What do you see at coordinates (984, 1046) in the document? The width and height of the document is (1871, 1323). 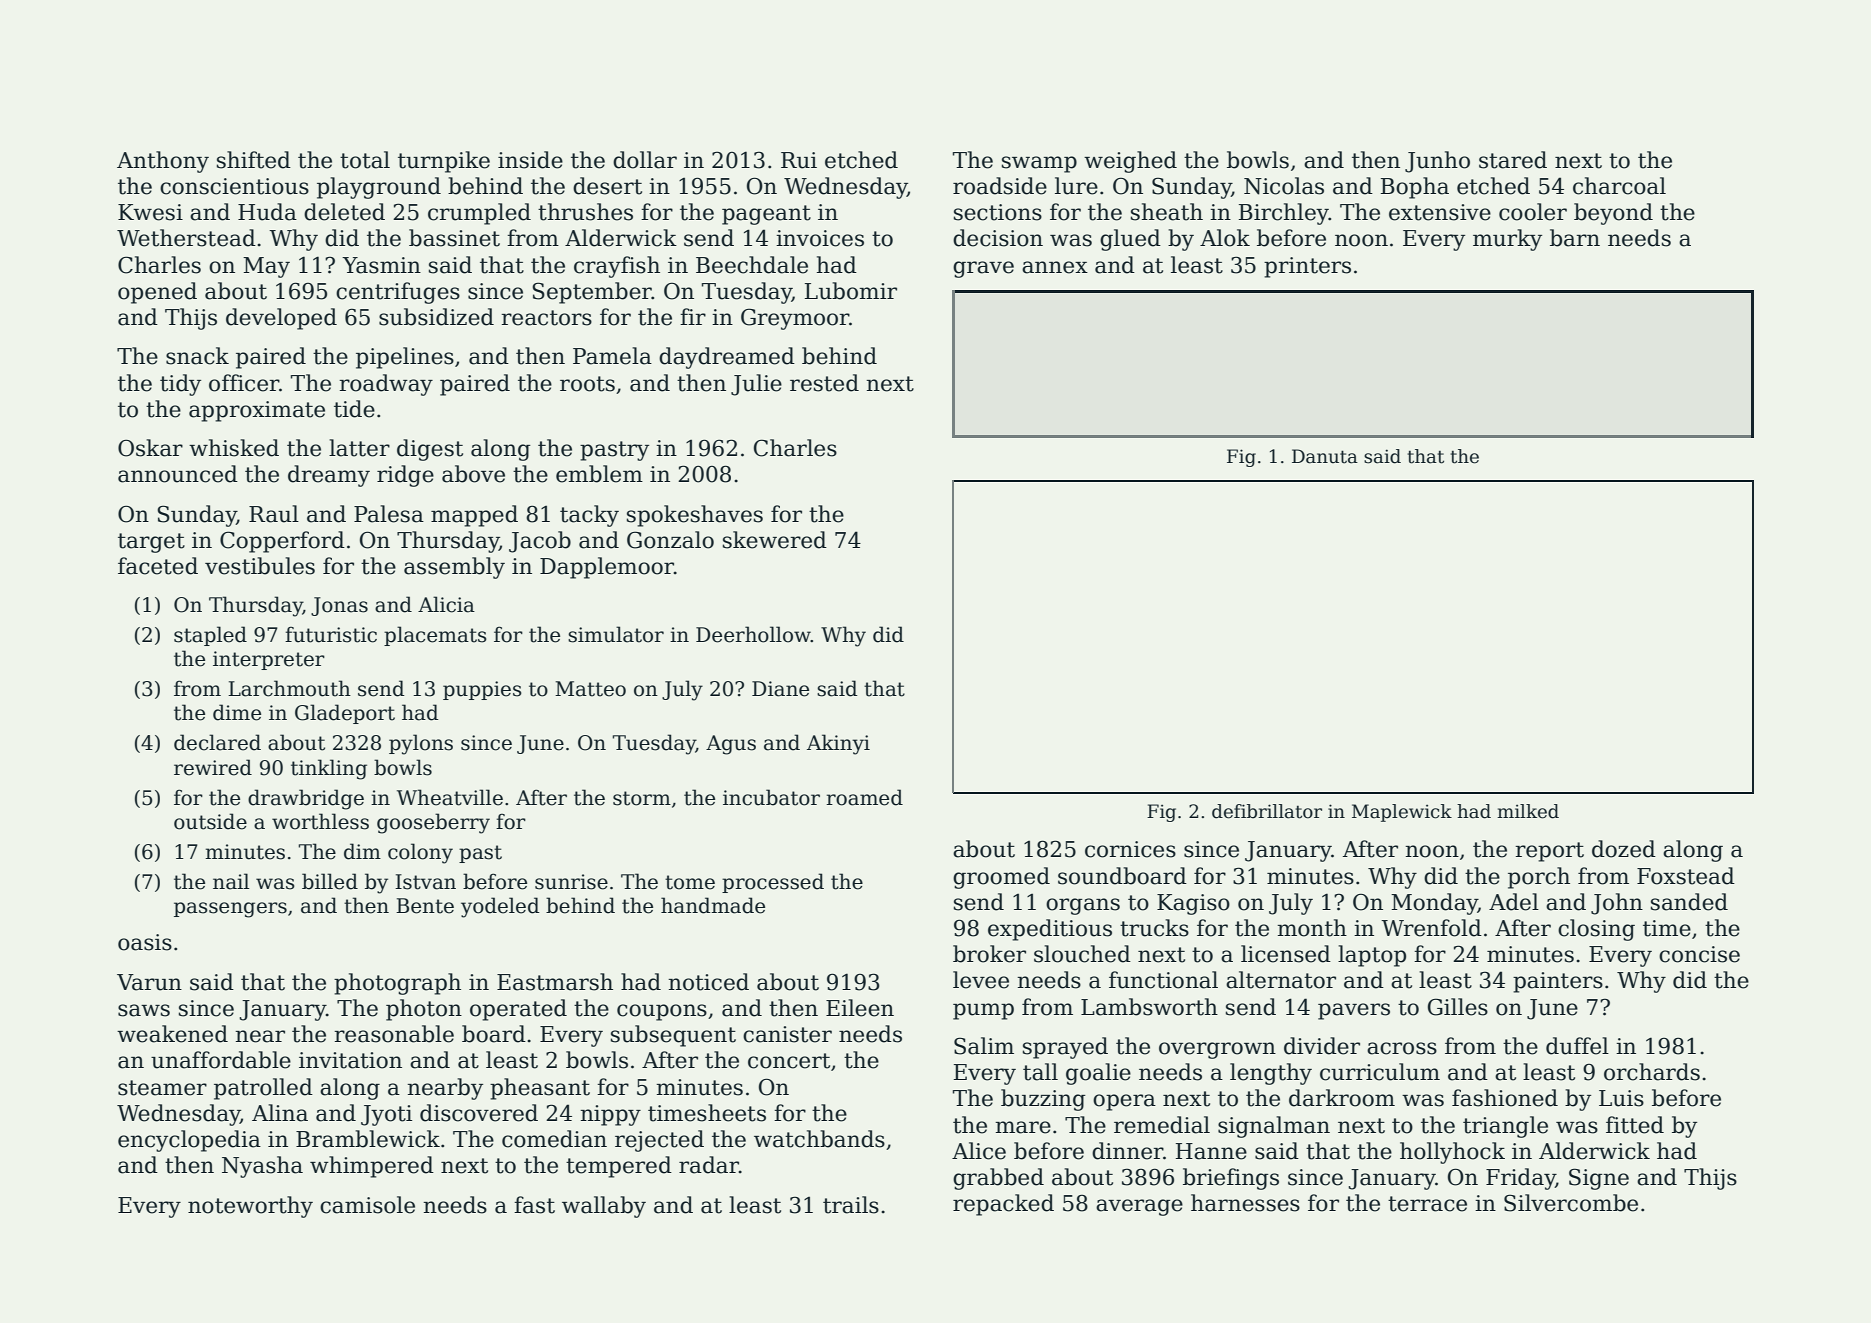 I see `Salim` at bounding box center [984, 1046].
